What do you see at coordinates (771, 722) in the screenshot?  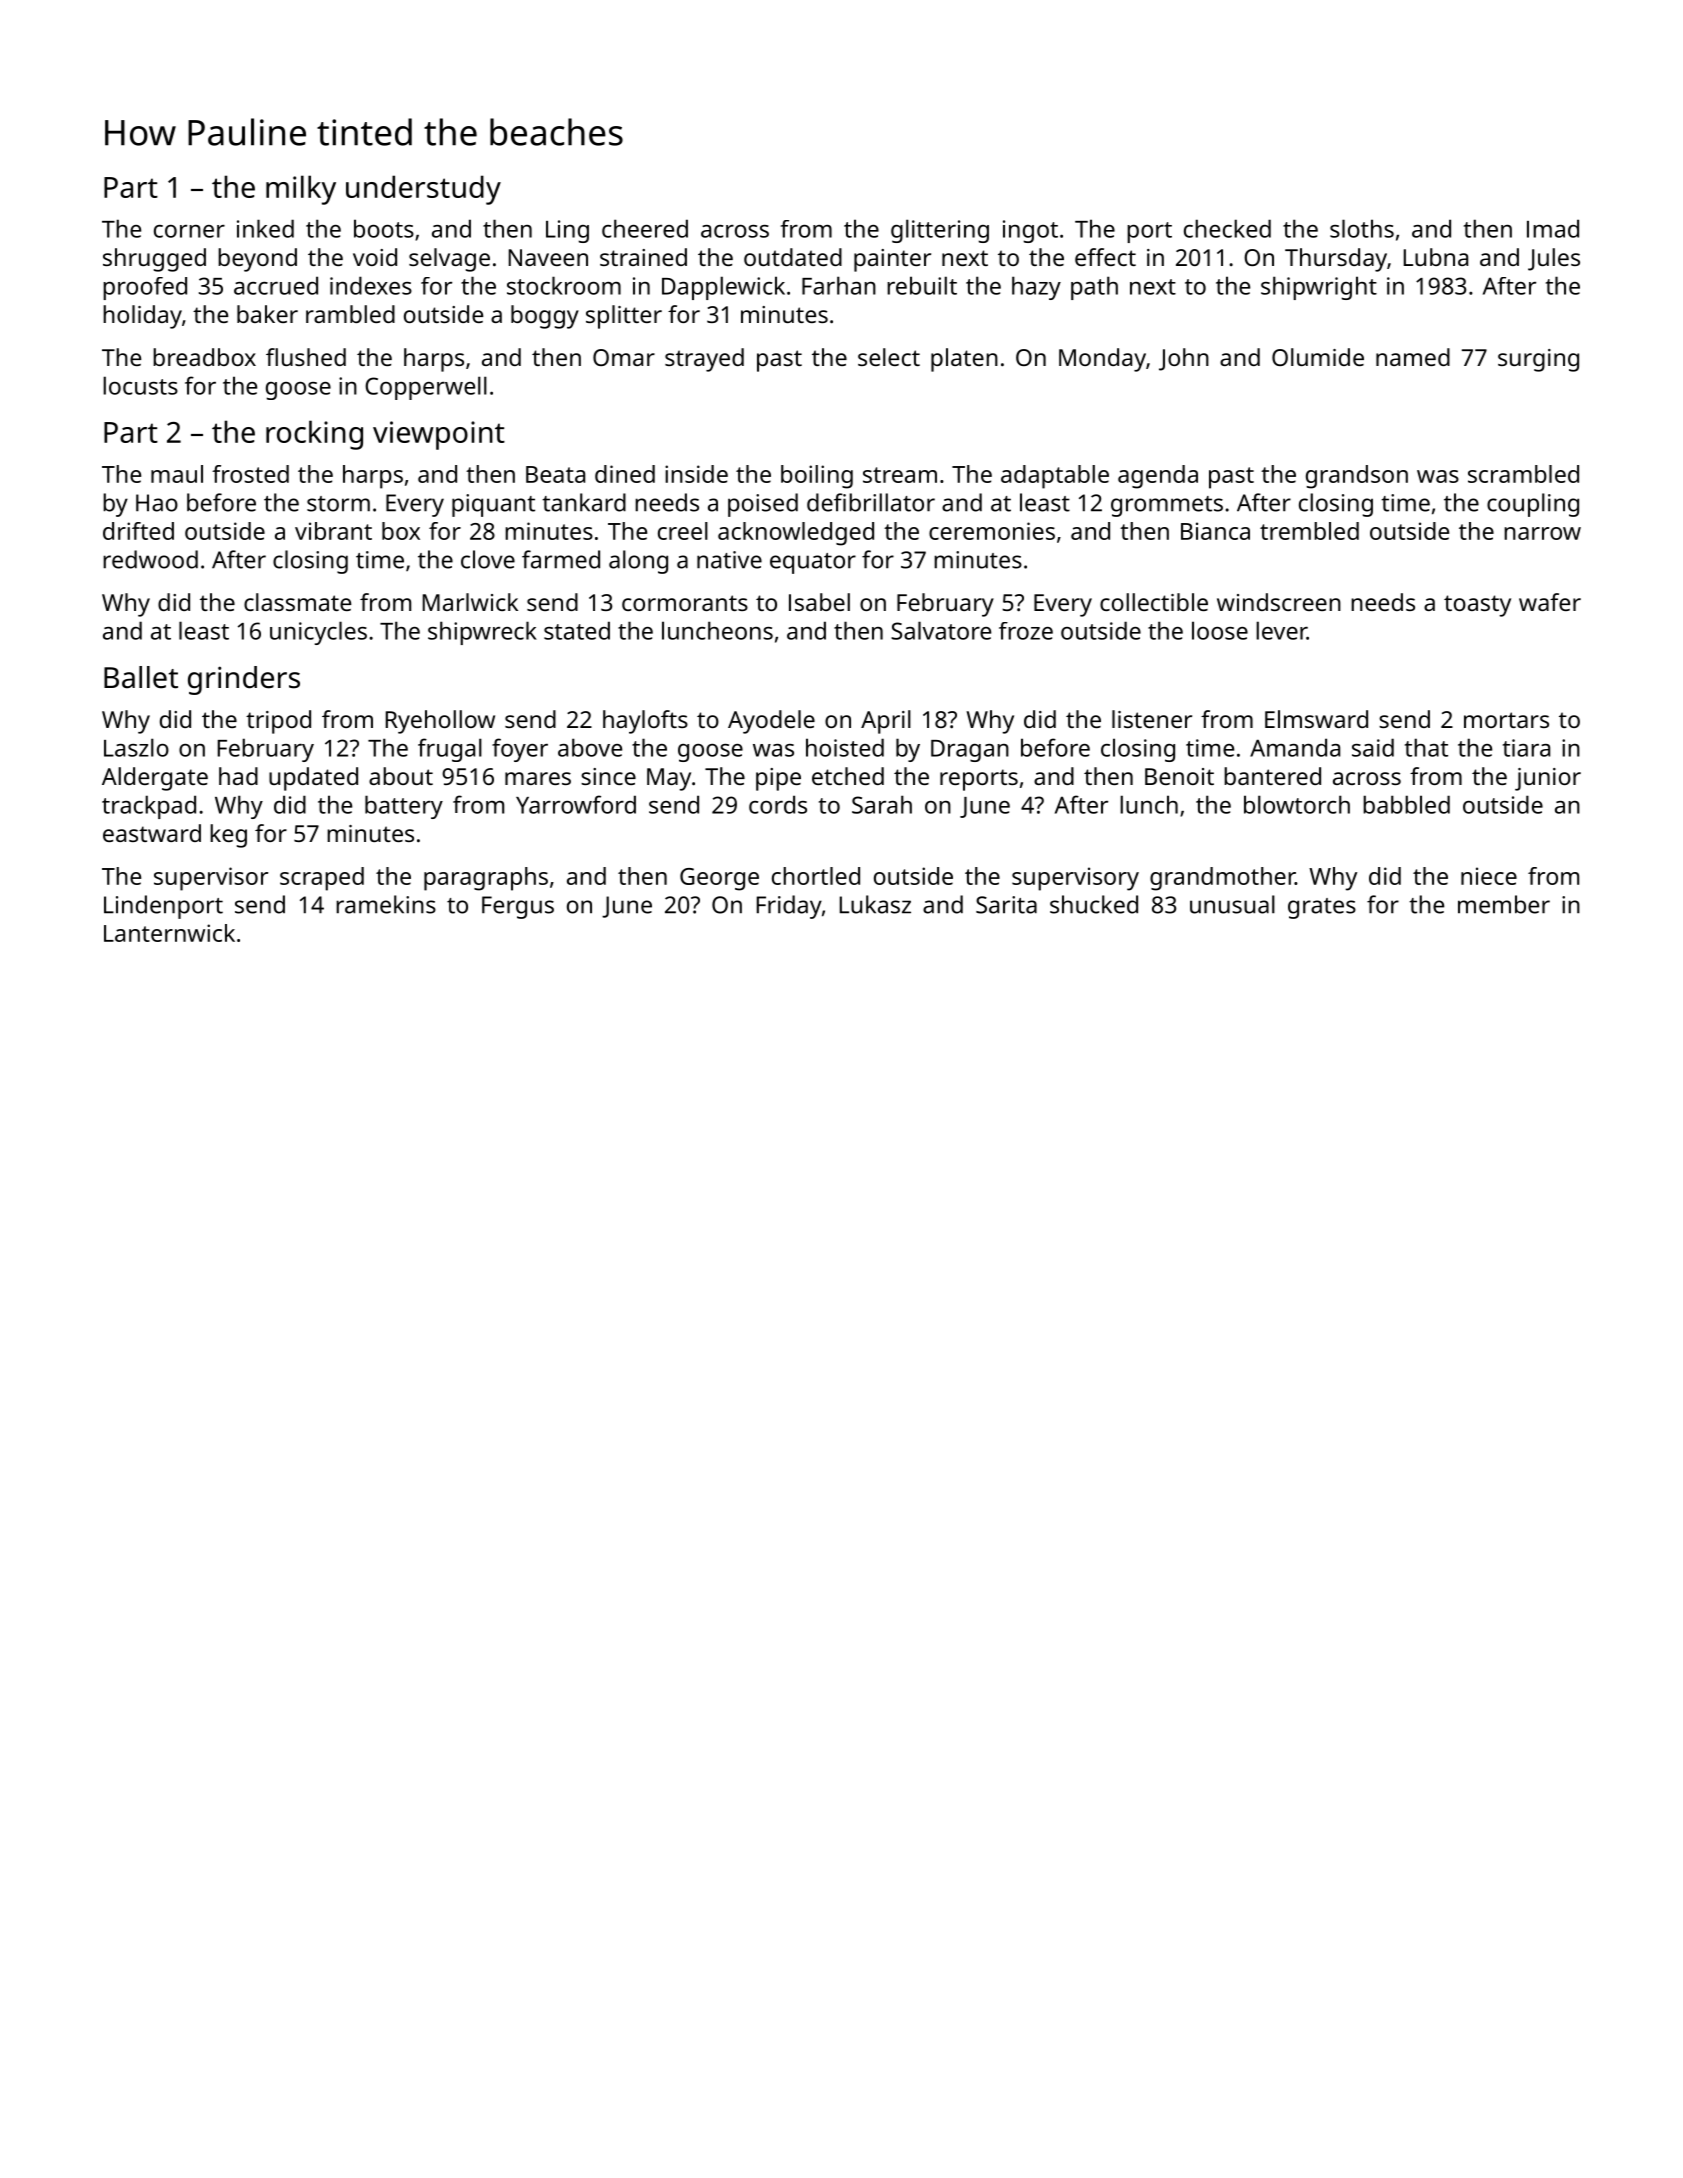 I see `Ayodele` at bounding box center [771, 722].
